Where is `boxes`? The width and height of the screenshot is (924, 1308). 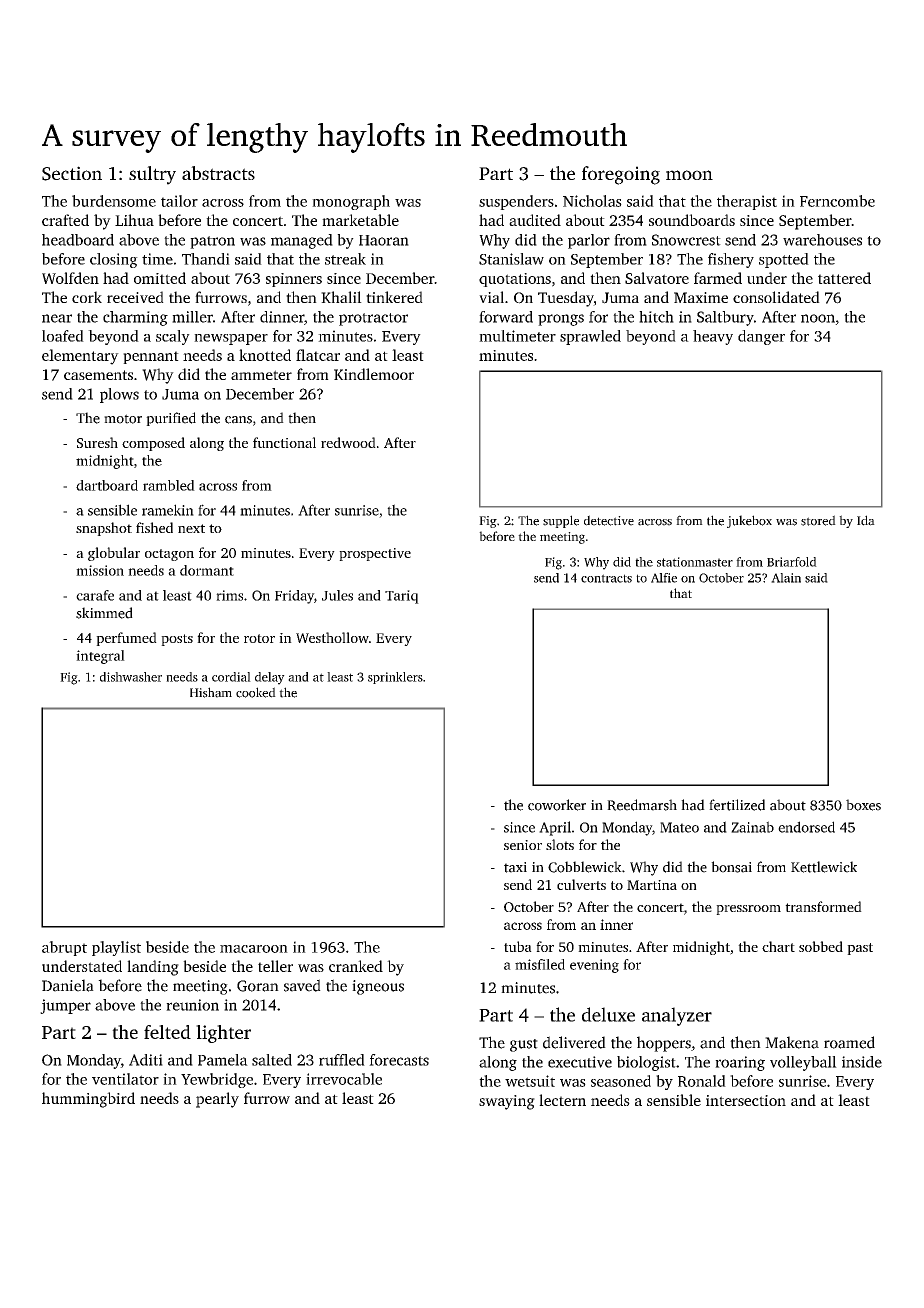
boxes is located at coordinates (863, 805).
